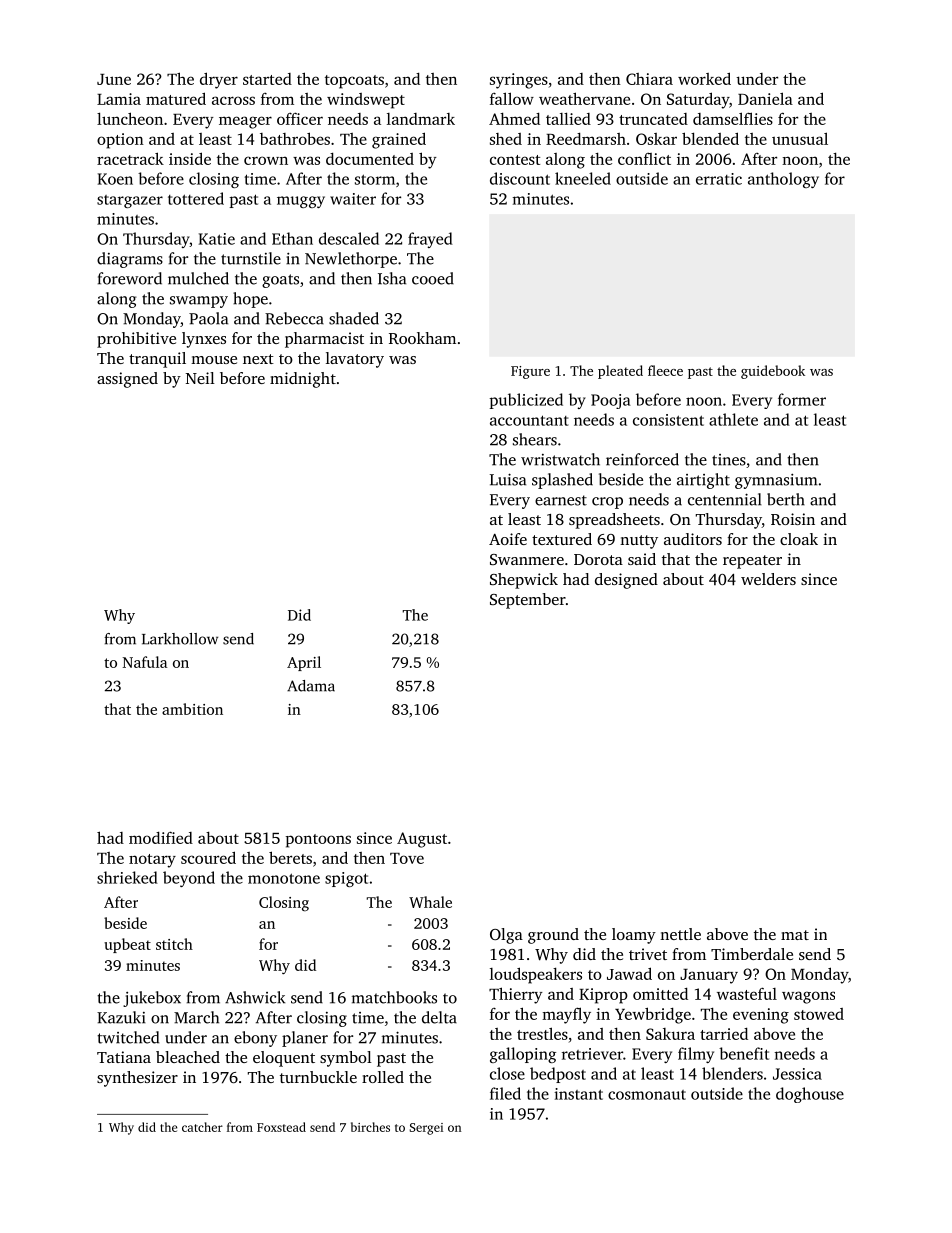  Describe the element at coordinates (536, 975) in the document. I see `loudspeakers` at that location.
